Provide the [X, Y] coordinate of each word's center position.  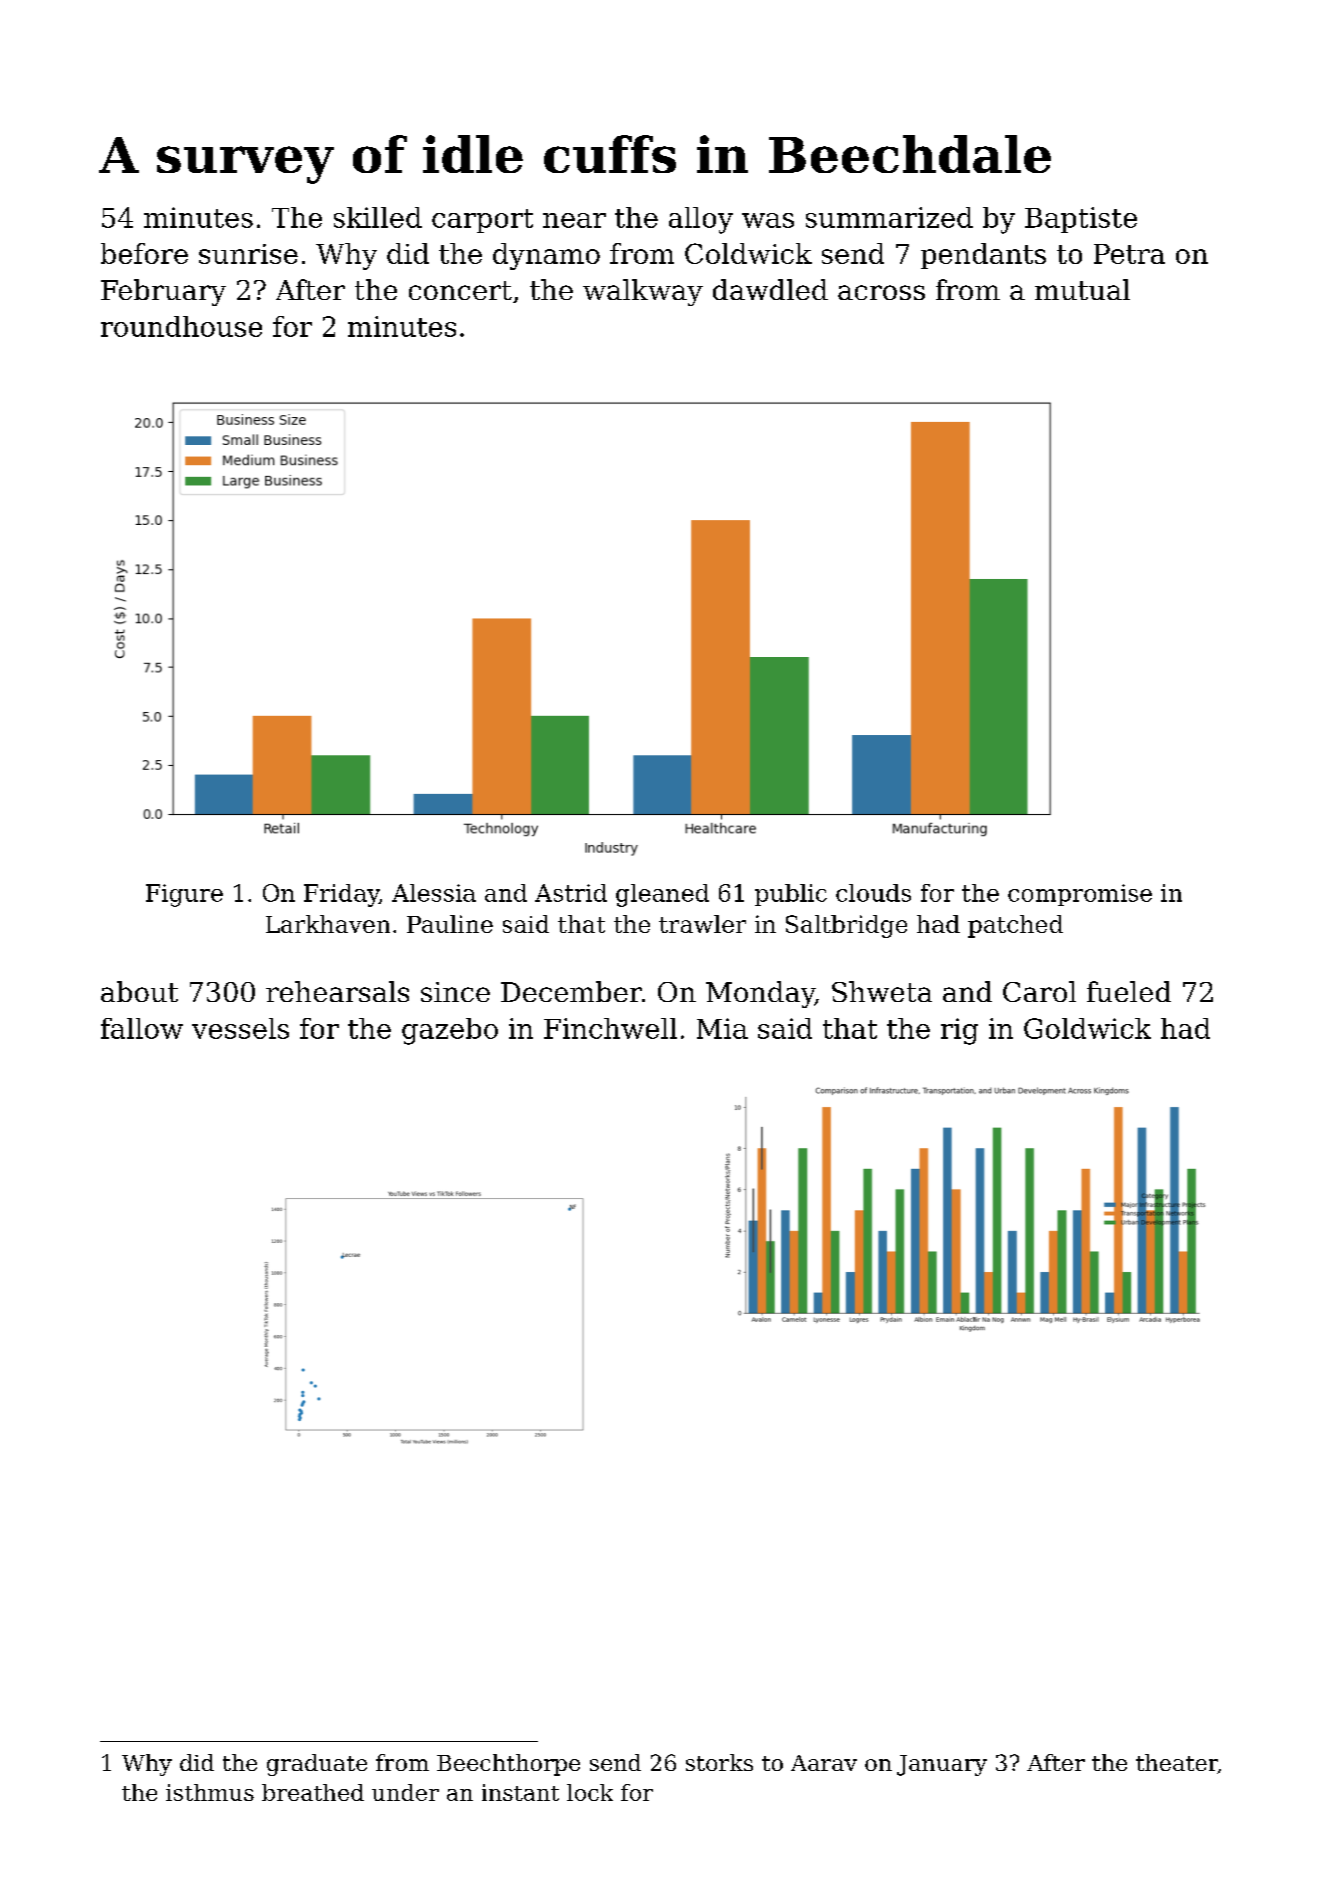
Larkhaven [328, 924]
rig [959, 1031]
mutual [1082, 289]
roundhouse [181, 326]
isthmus [210, 1792]
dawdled [770, 289]
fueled [1129, 991]
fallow [142, 1028]
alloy [701, 220]
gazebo [450, 1031]
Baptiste [1081, 220]
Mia [722, 1028]
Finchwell [610, 1028]
